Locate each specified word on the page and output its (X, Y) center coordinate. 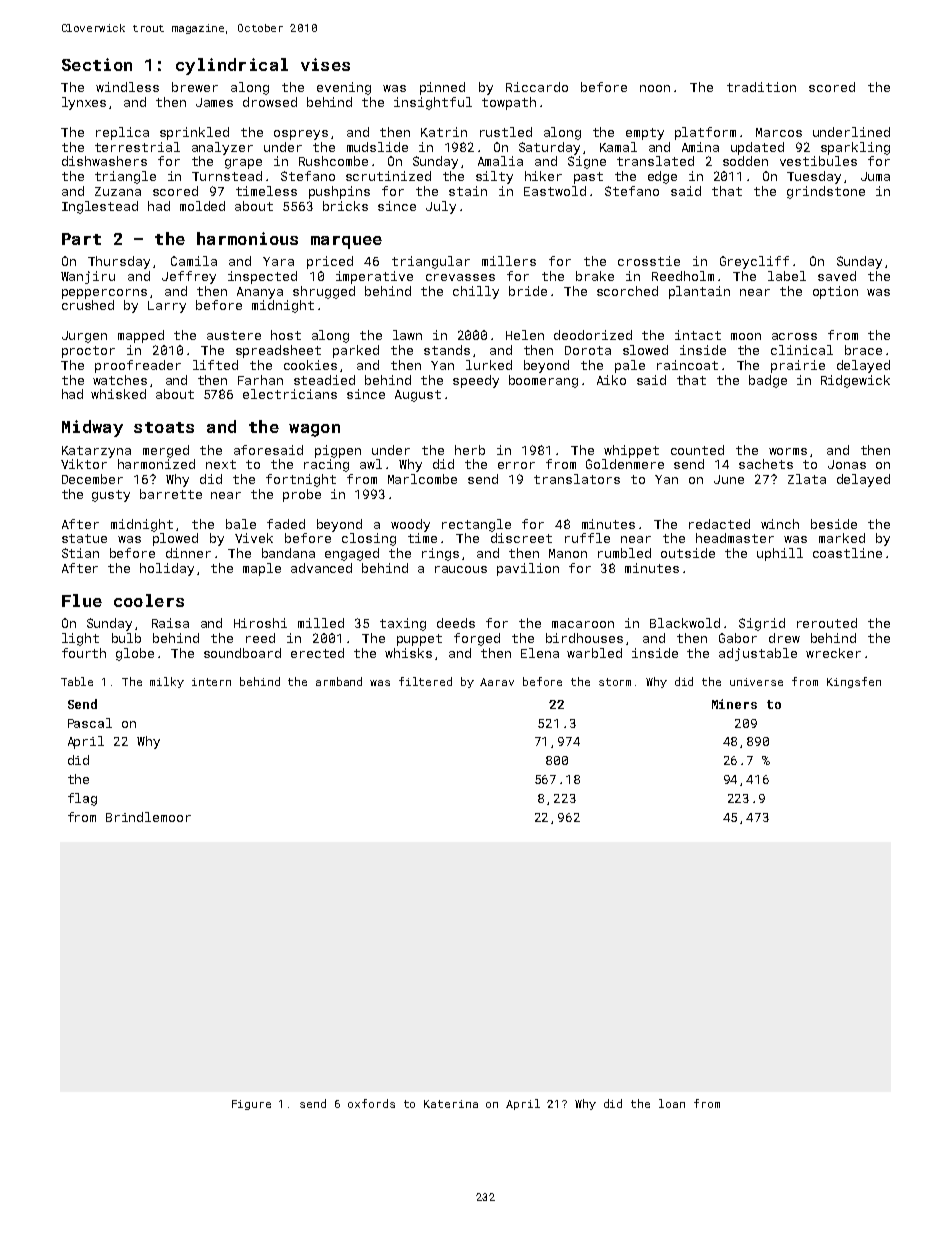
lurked (489, 365)
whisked (118, 394)
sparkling (855, 148)
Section (97, 64)
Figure (251, 1105)
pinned (442, 88)
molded (202, 206)
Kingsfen (854, 682)
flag (82, 799)
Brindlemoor (148, 817)
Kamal (618, 147)
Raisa (170, 623)
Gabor (738, 638)
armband (339, 681)
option (835, 292)
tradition (761, 87)
